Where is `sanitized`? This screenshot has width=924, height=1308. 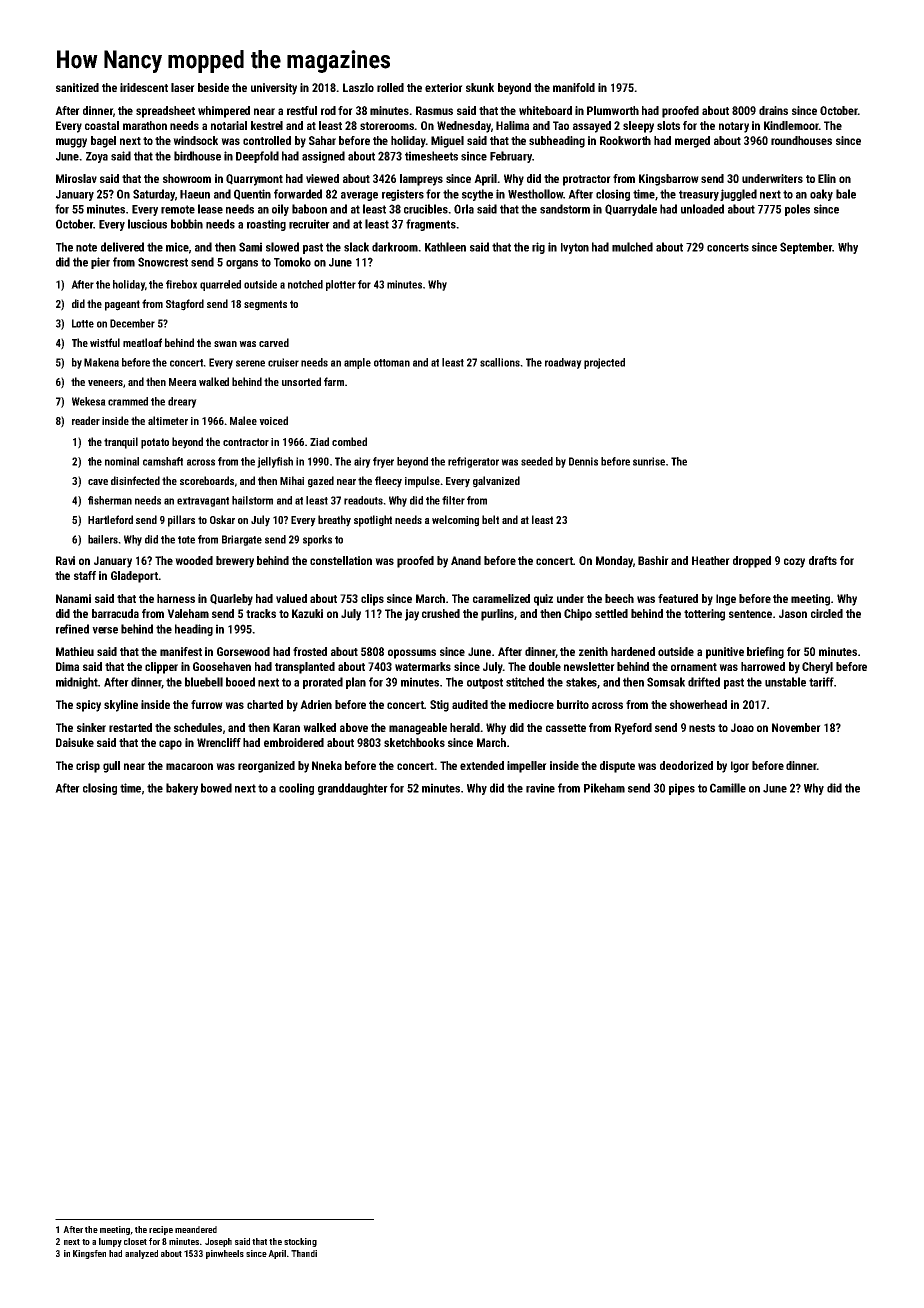 sanitized is located at coordinates (77, 87).
